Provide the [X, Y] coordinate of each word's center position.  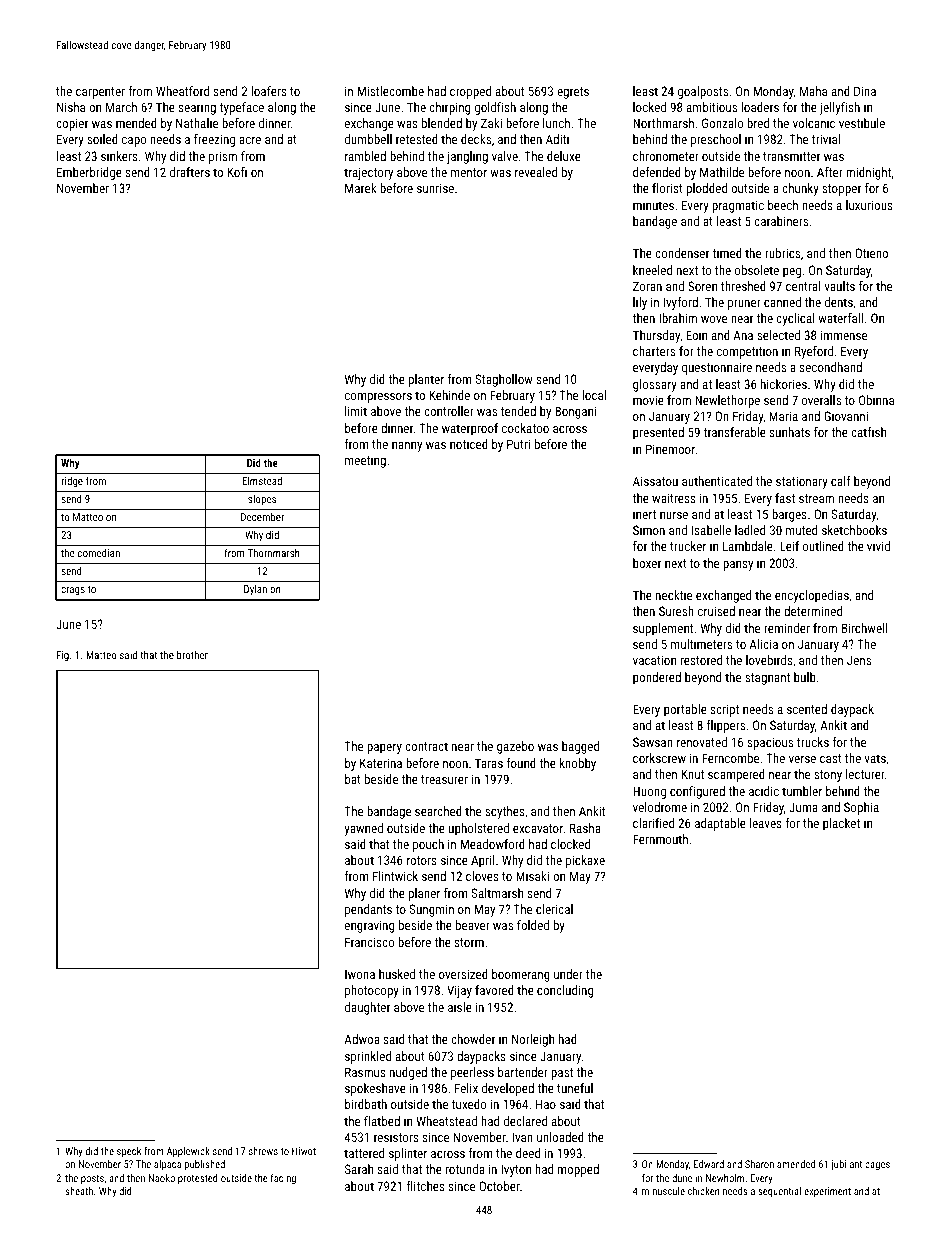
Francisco [370, 942]
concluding [565, 991]
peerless [472, 1073]
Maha [813, 91]
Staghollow [504, 380]
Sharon [759, 1164]
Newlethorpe [727, 401]
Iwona [360, 974]
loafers [269, 91]
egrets [573, 93]
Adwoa [362, 1039]
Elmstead [262, 480]
